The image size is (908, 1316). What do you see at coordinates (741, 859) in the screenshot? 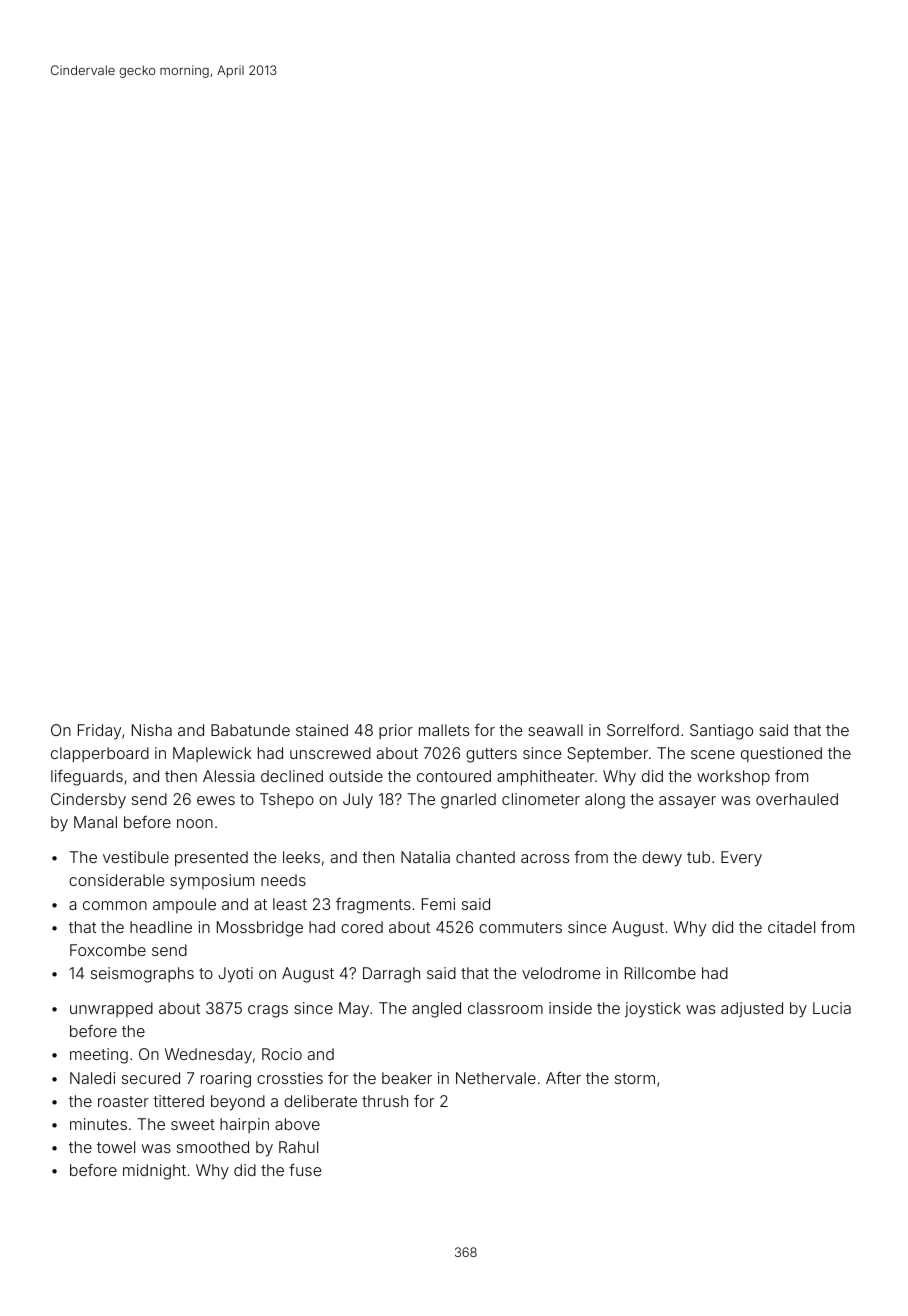
I see `Every` at bounding box center [741, 859].
